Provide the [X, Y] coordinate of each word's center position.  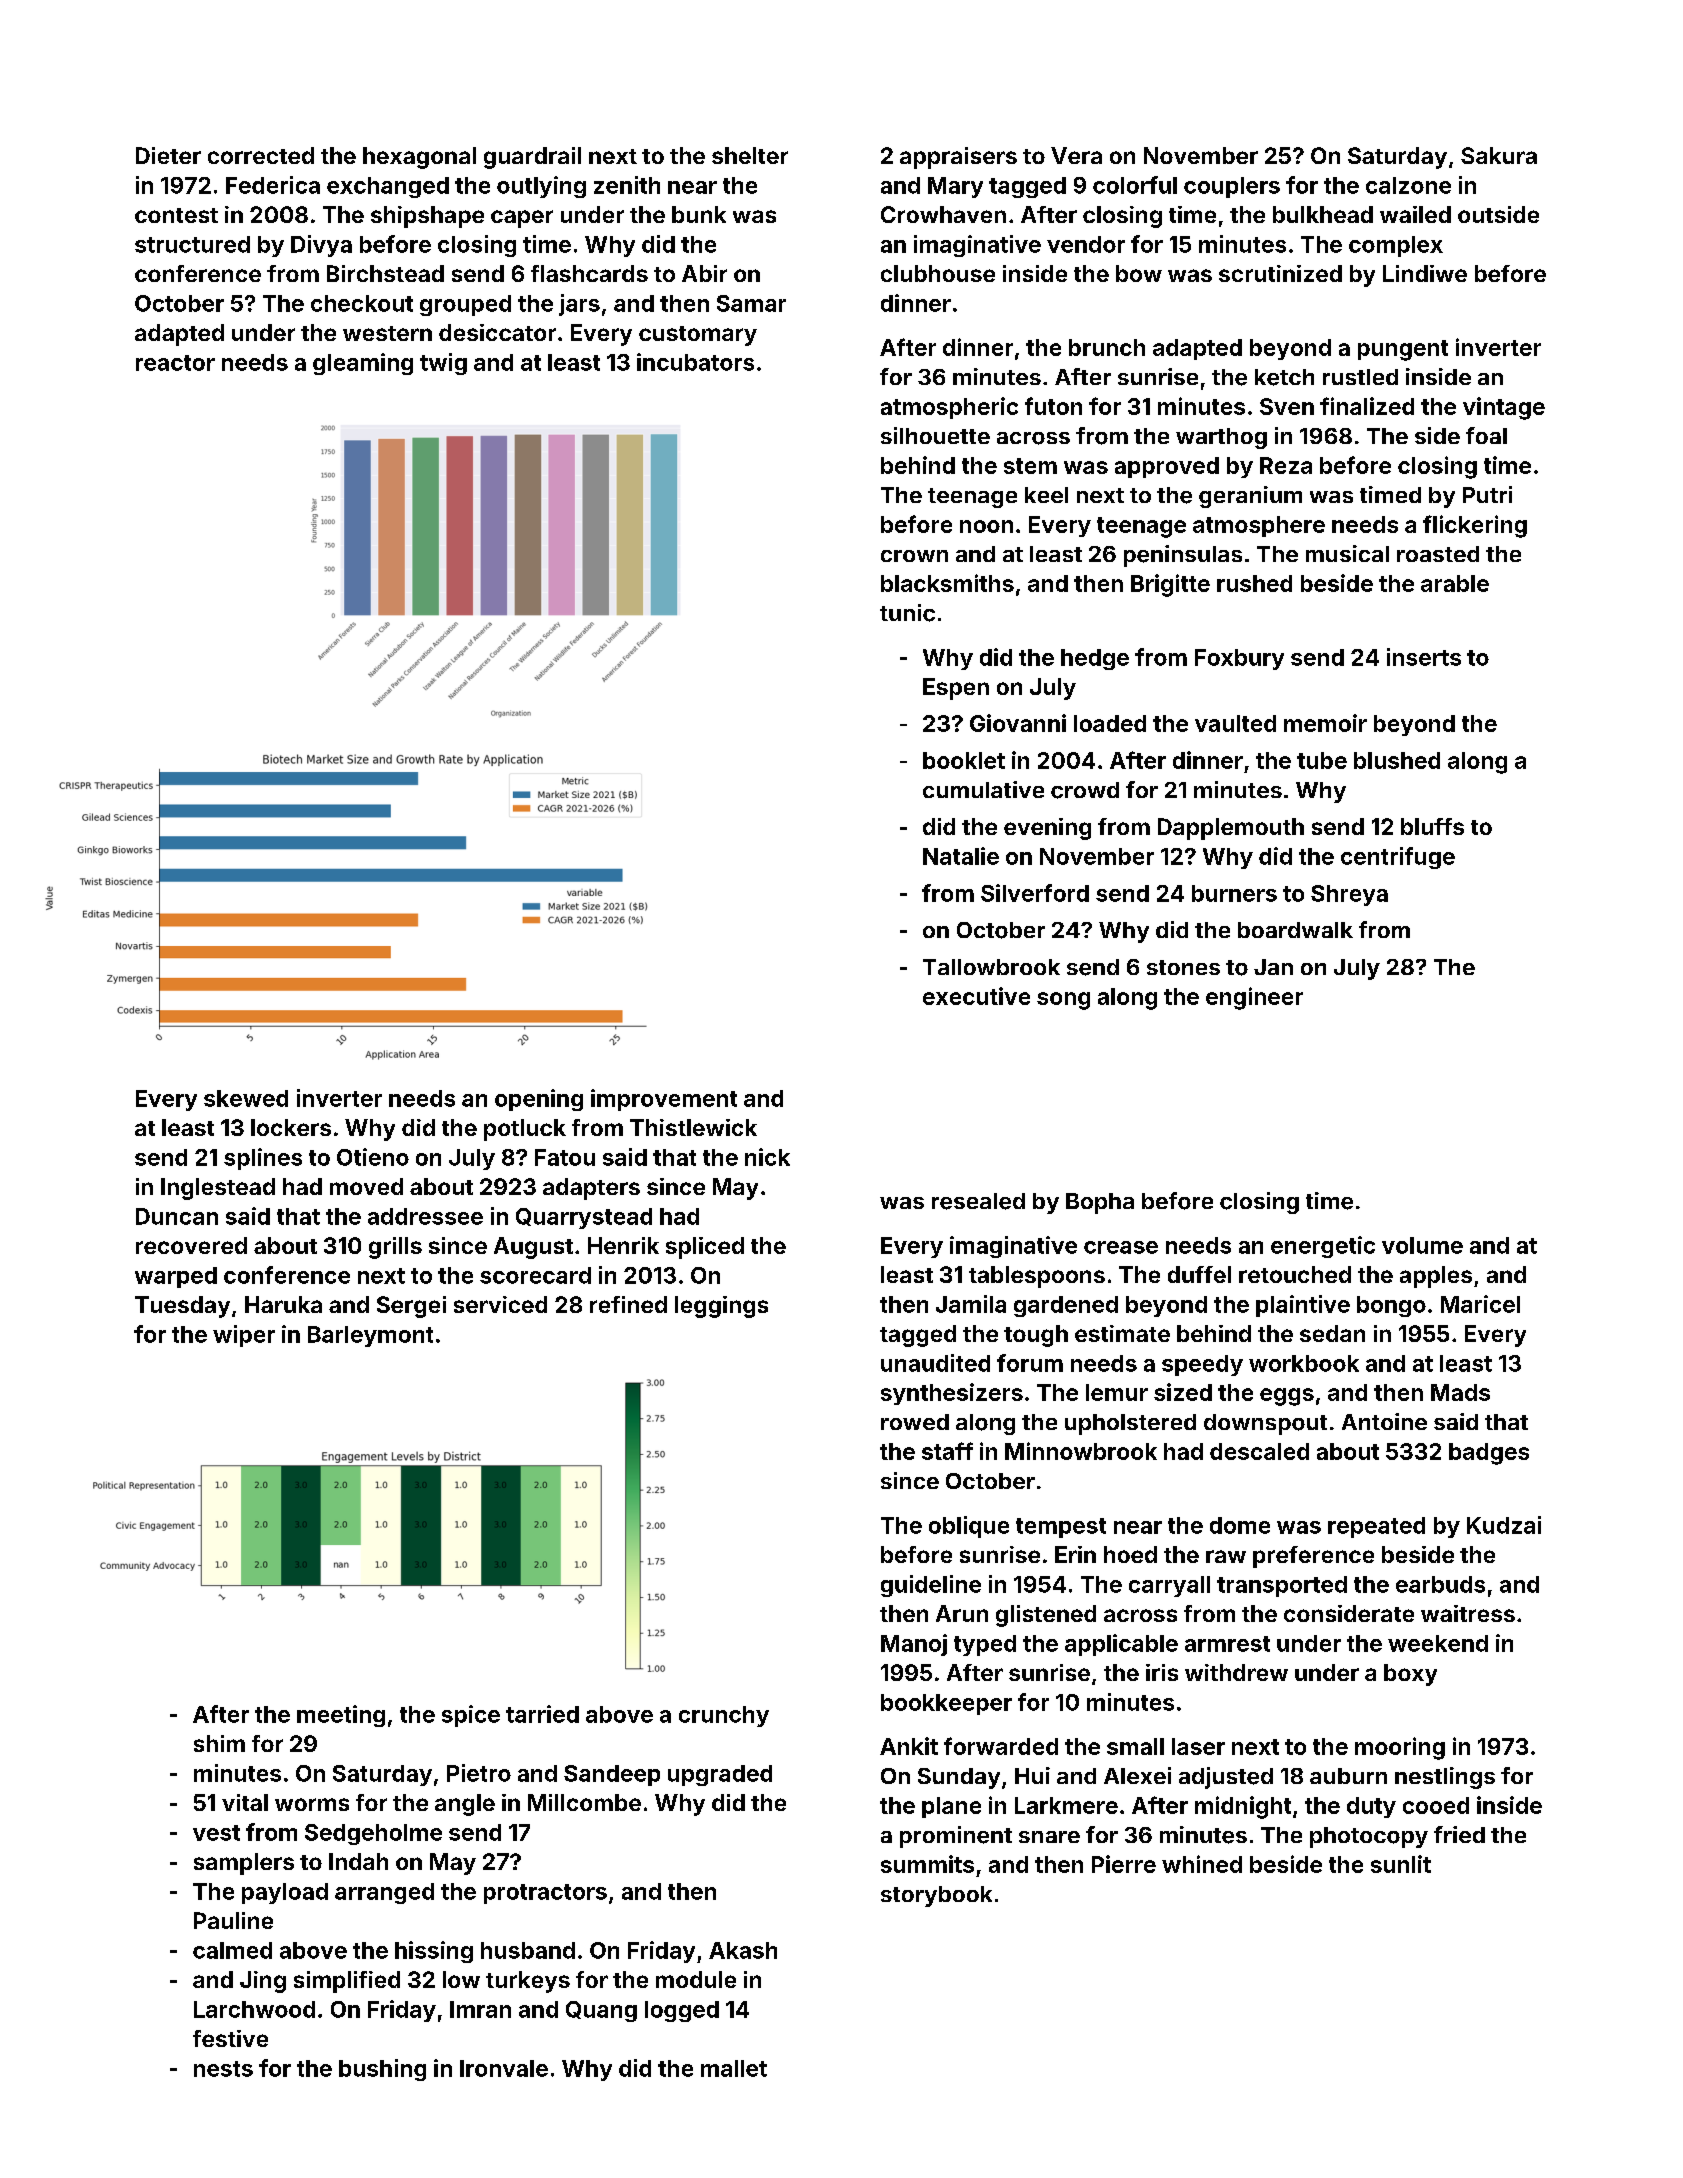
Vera [1076, 155]
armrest [1227, 1644]
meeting [341, 1716]
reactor [175, 363]
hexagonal [419, 158]
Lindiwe [1425, 273]
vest [216, 1833]
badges [1489, 1454]
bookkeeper [946, 1704]
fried [1459, 1834]
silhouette [935, 435]
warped [176, 1277]
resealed [978, 1201]
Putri [1487, 494]
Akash [743, 1950]
